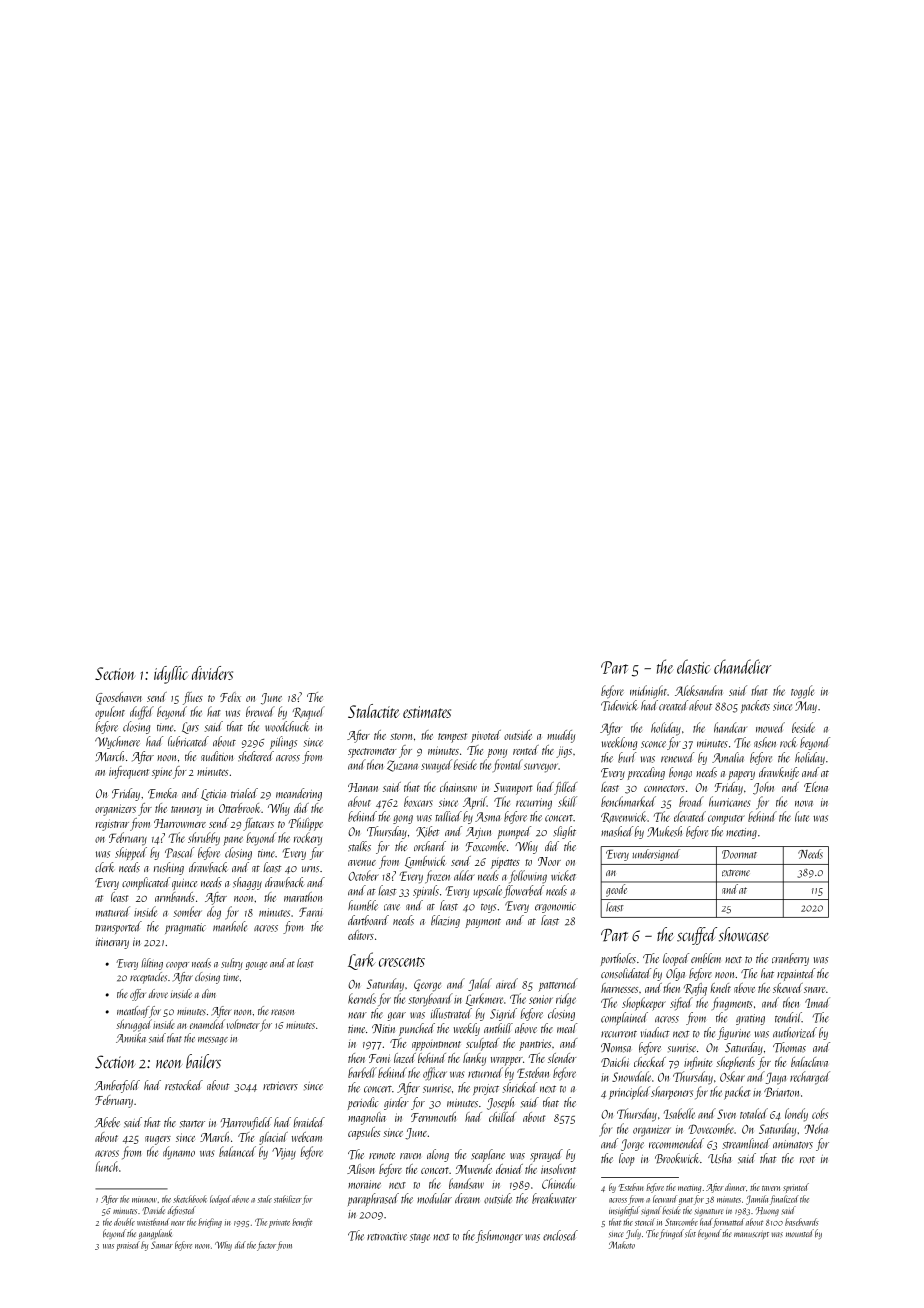  What do you see at coordinates (622, 1245) in the document?
I see `Makoto` at bounding box center [622, 1245].
